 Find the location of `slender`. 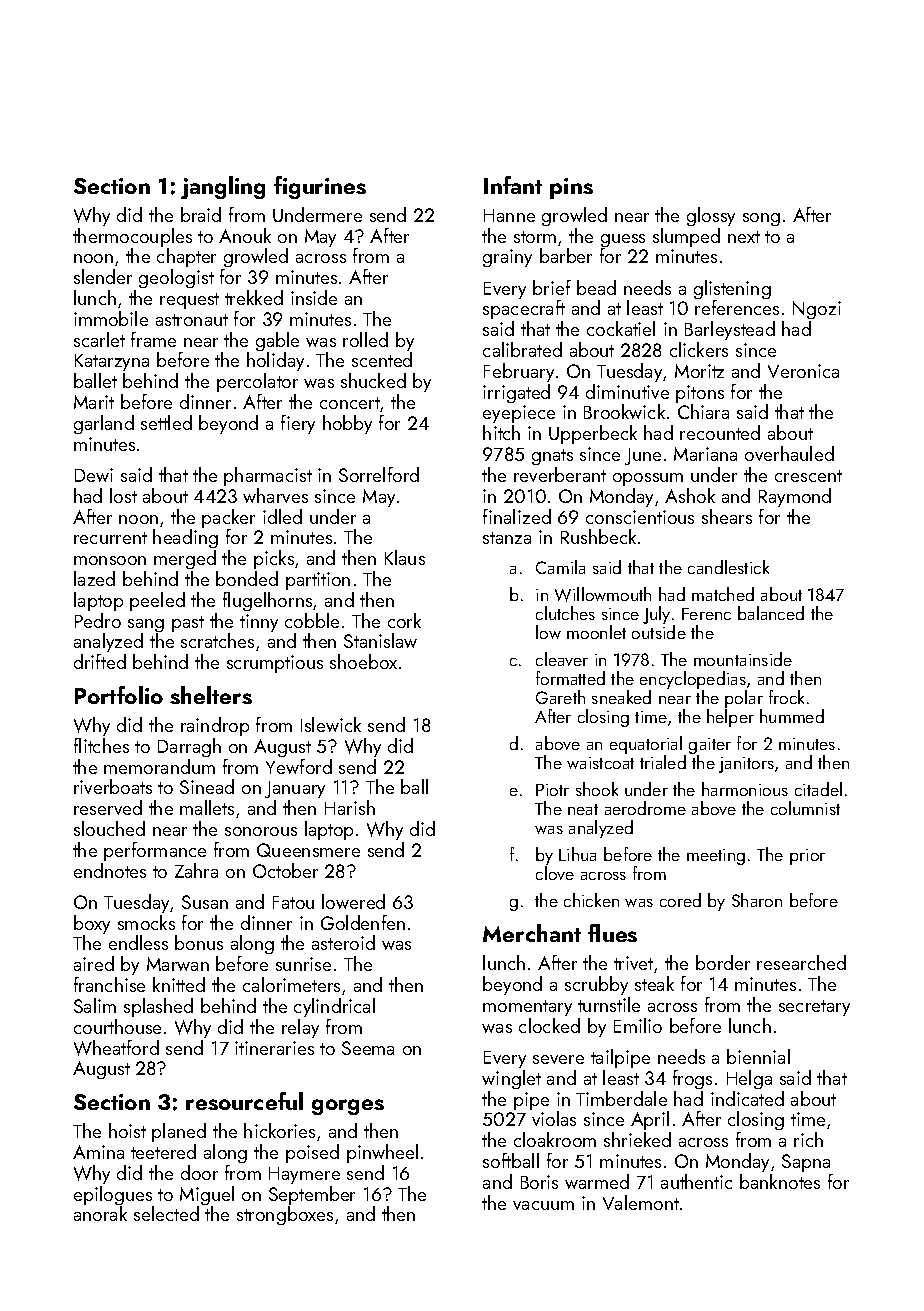

slender is located at coordinates (103, 276).
